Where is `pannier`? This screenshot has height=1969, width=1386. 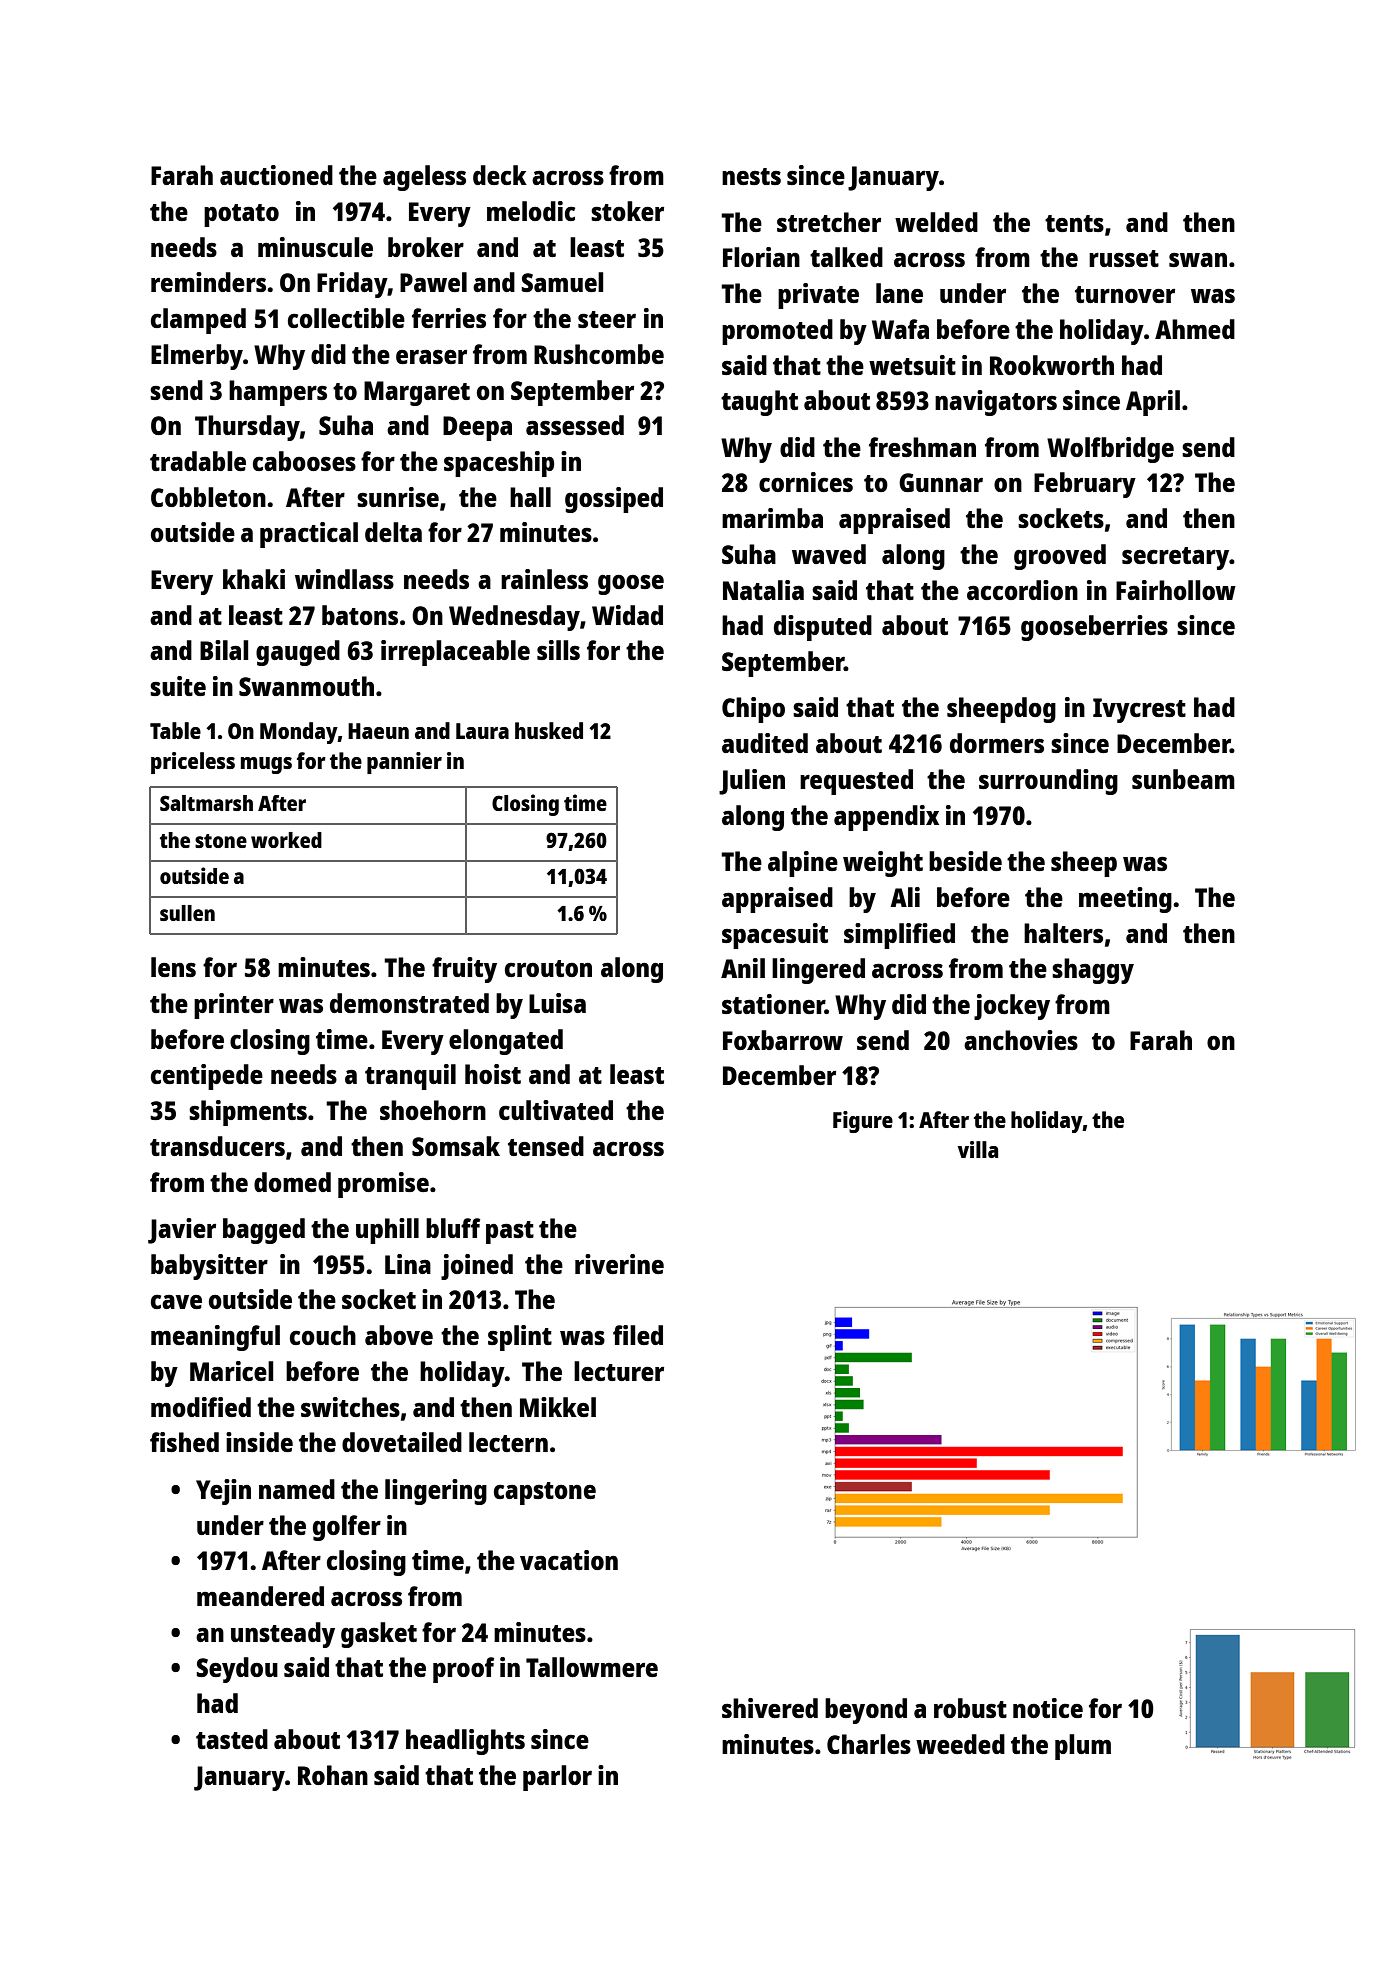
pannier is located at coordinates (404, 763).
